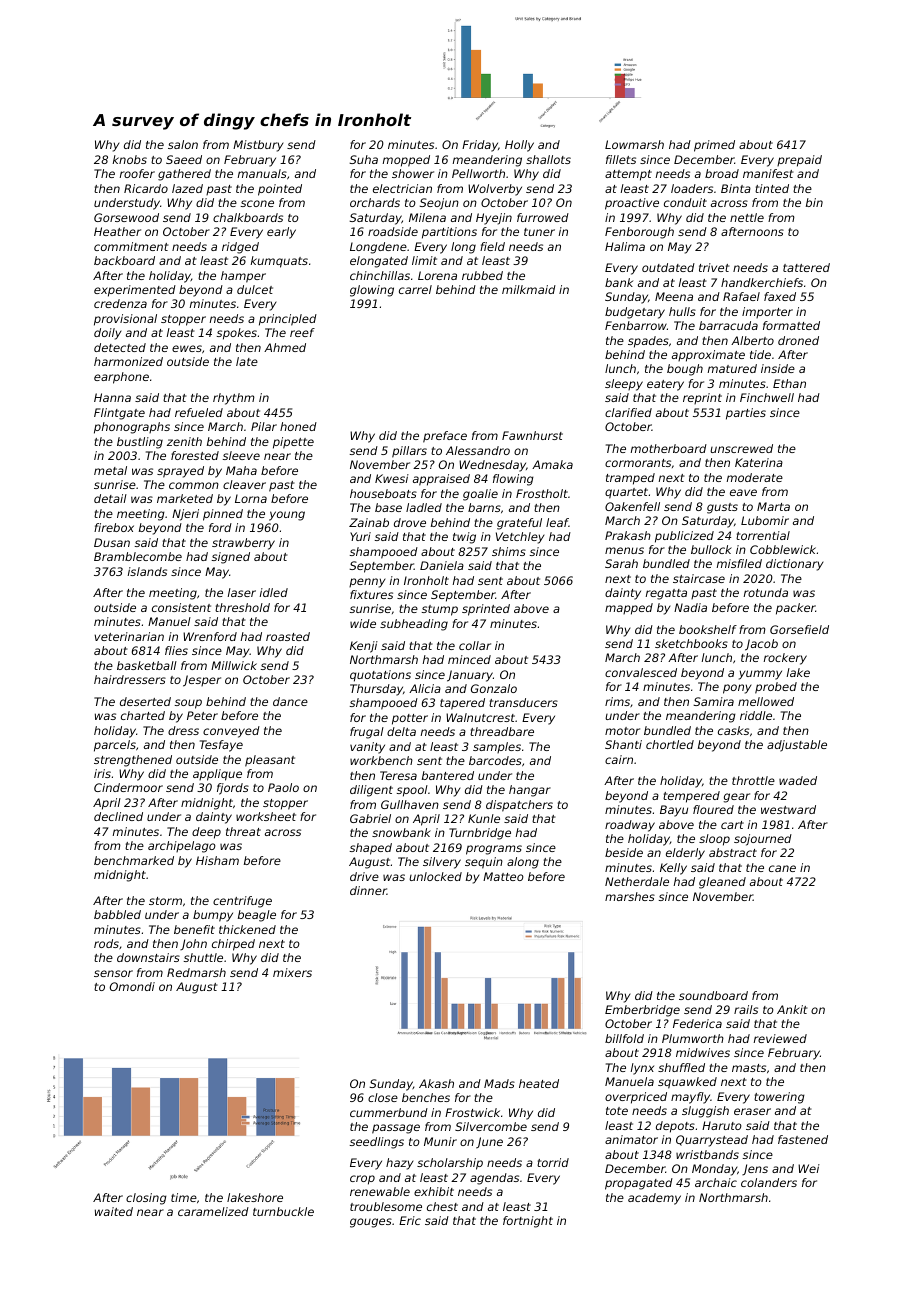 The height and width of the screenshot is (1308, 924). What do you see at coordinates (134, 860) in the screenshot?
I see `benchmarked` at bounding box center [134, 860].
